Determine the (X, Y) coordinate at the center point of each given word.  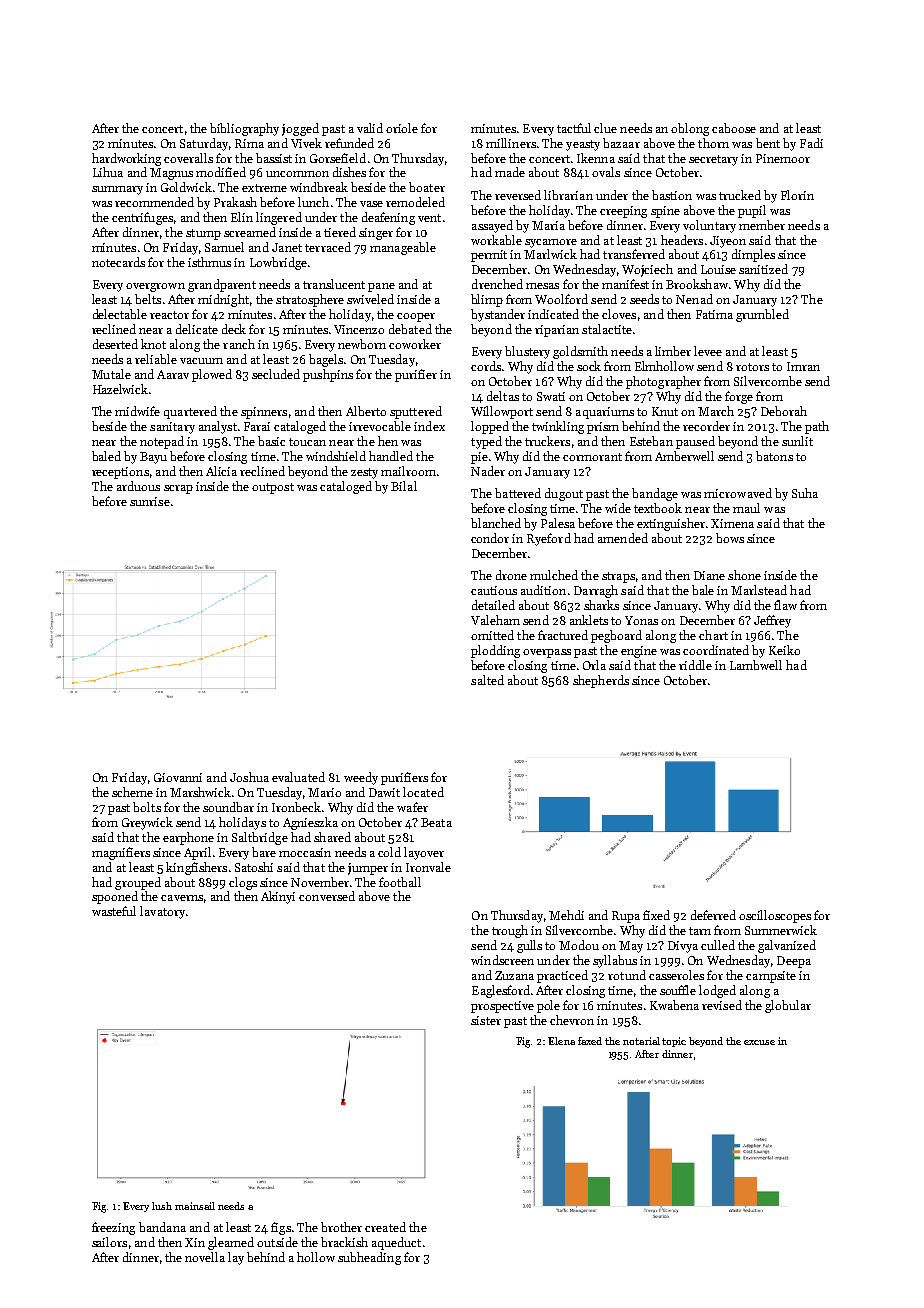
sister (486, 1020)
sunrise (150, 501)
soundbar (228, 807)
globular (788, 1006)
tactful (574, 128)
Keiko (784, 650)
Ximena (732, 523)
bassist (274, 158)
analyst (218, 427)
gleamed (231, 1243)
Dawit (384, 792)
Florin (797, 195)
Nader (488, 471)
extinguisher (671, 524)
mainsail (195, 1206)
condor (490, 538)
